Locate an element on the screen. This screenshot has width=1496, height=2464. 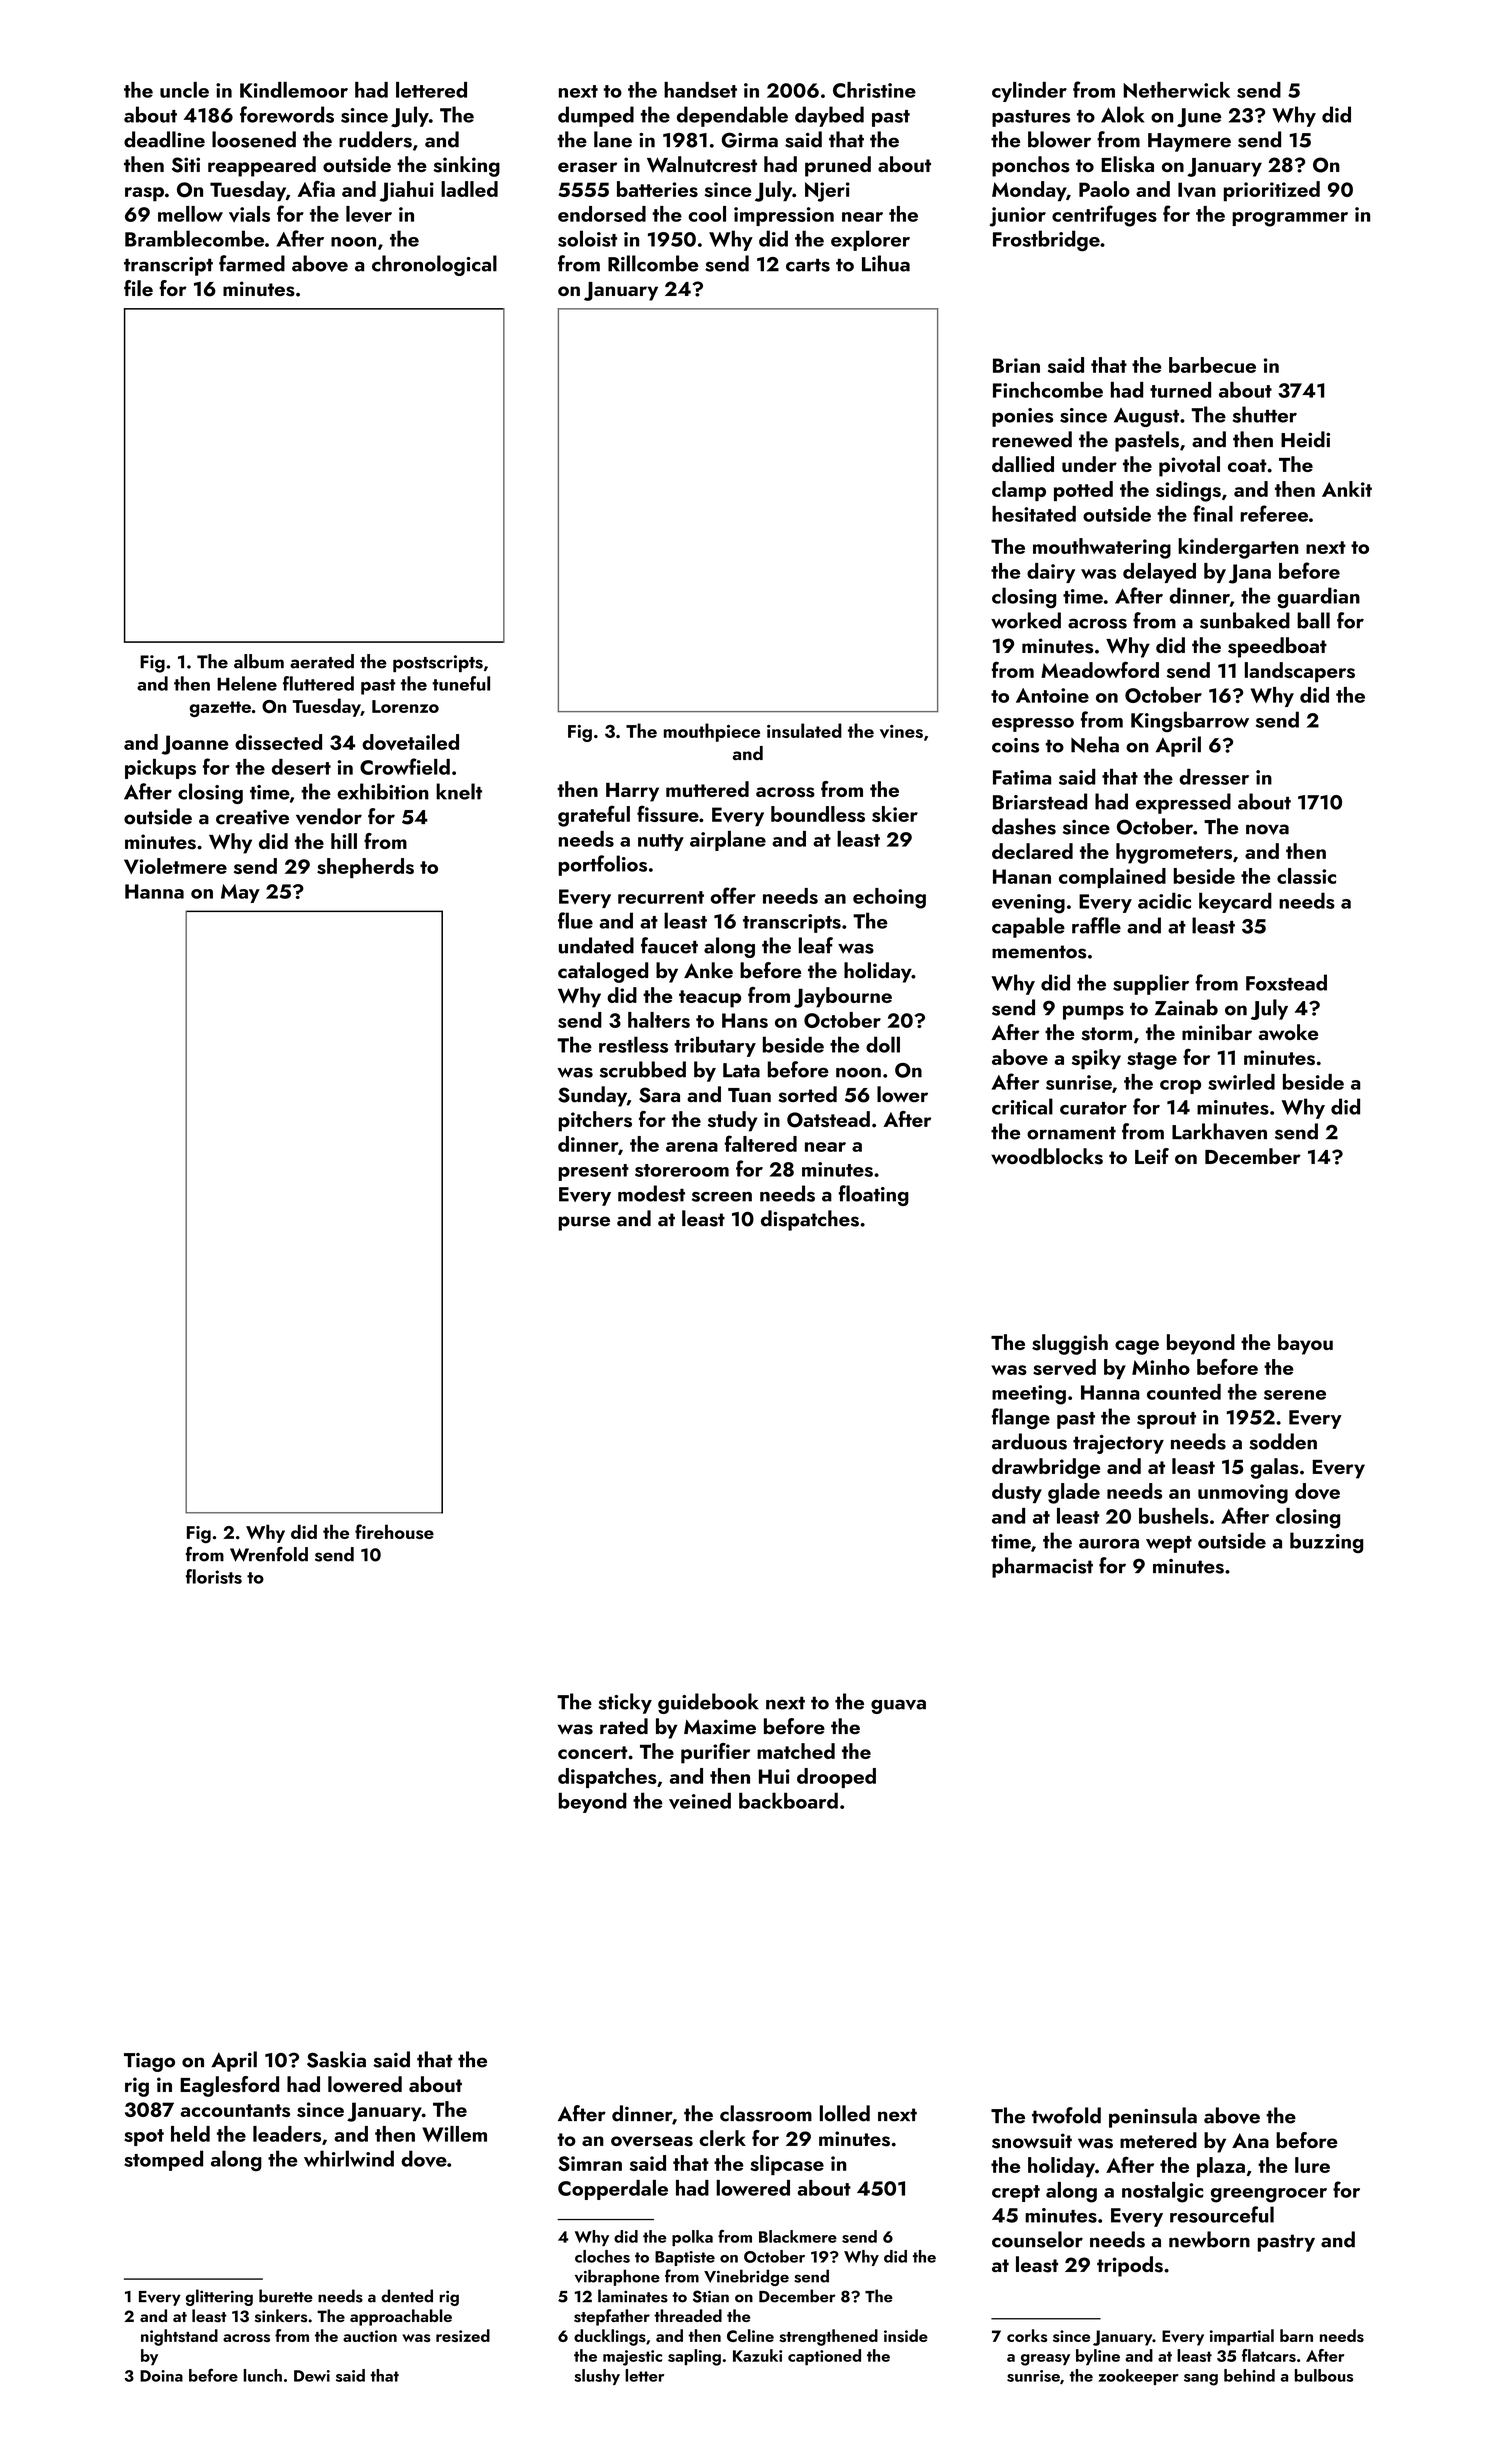
classic is located at coordinates (1306, 876).
